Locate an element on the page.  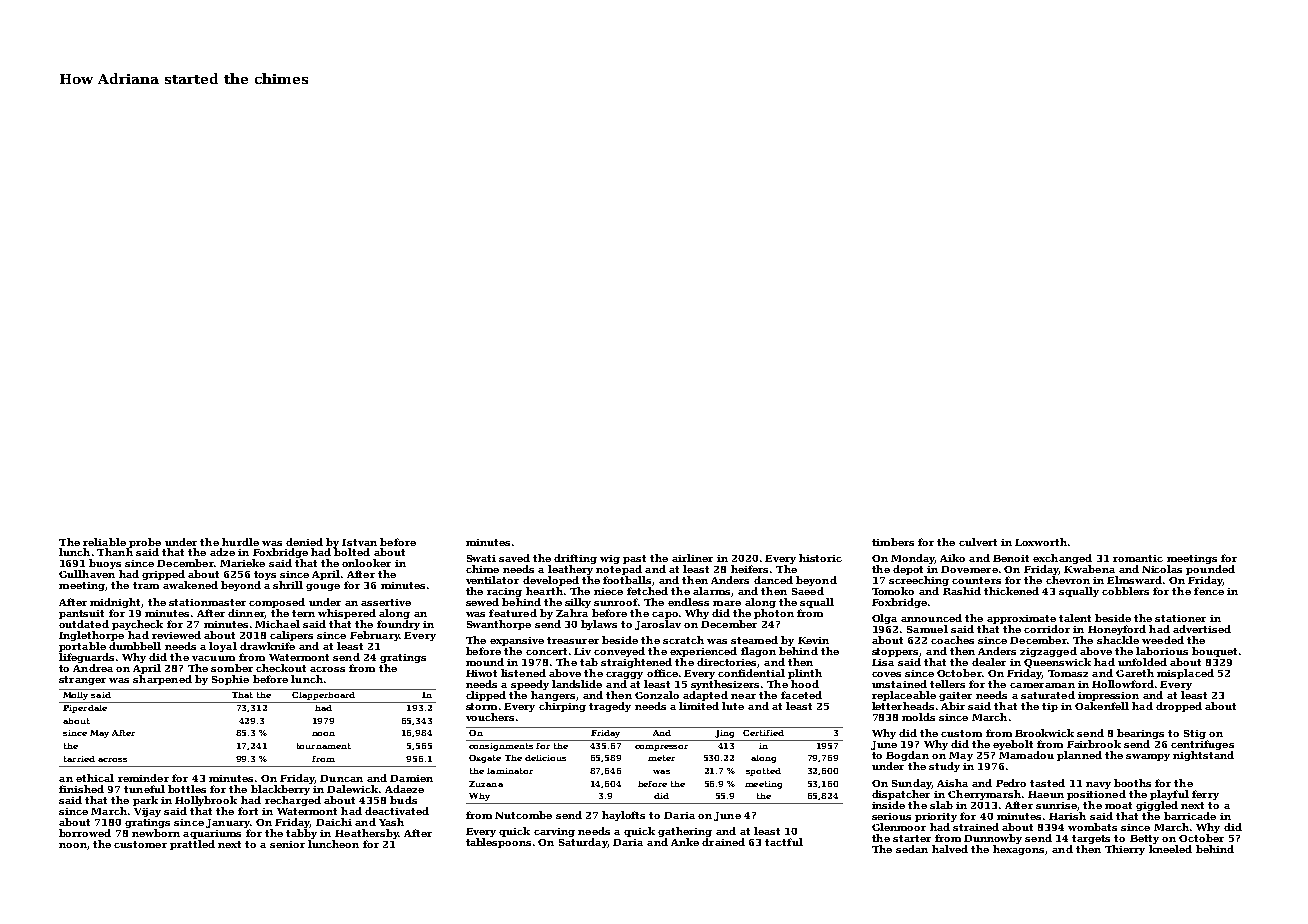
hurdle is located at coordinates (240, 542).
